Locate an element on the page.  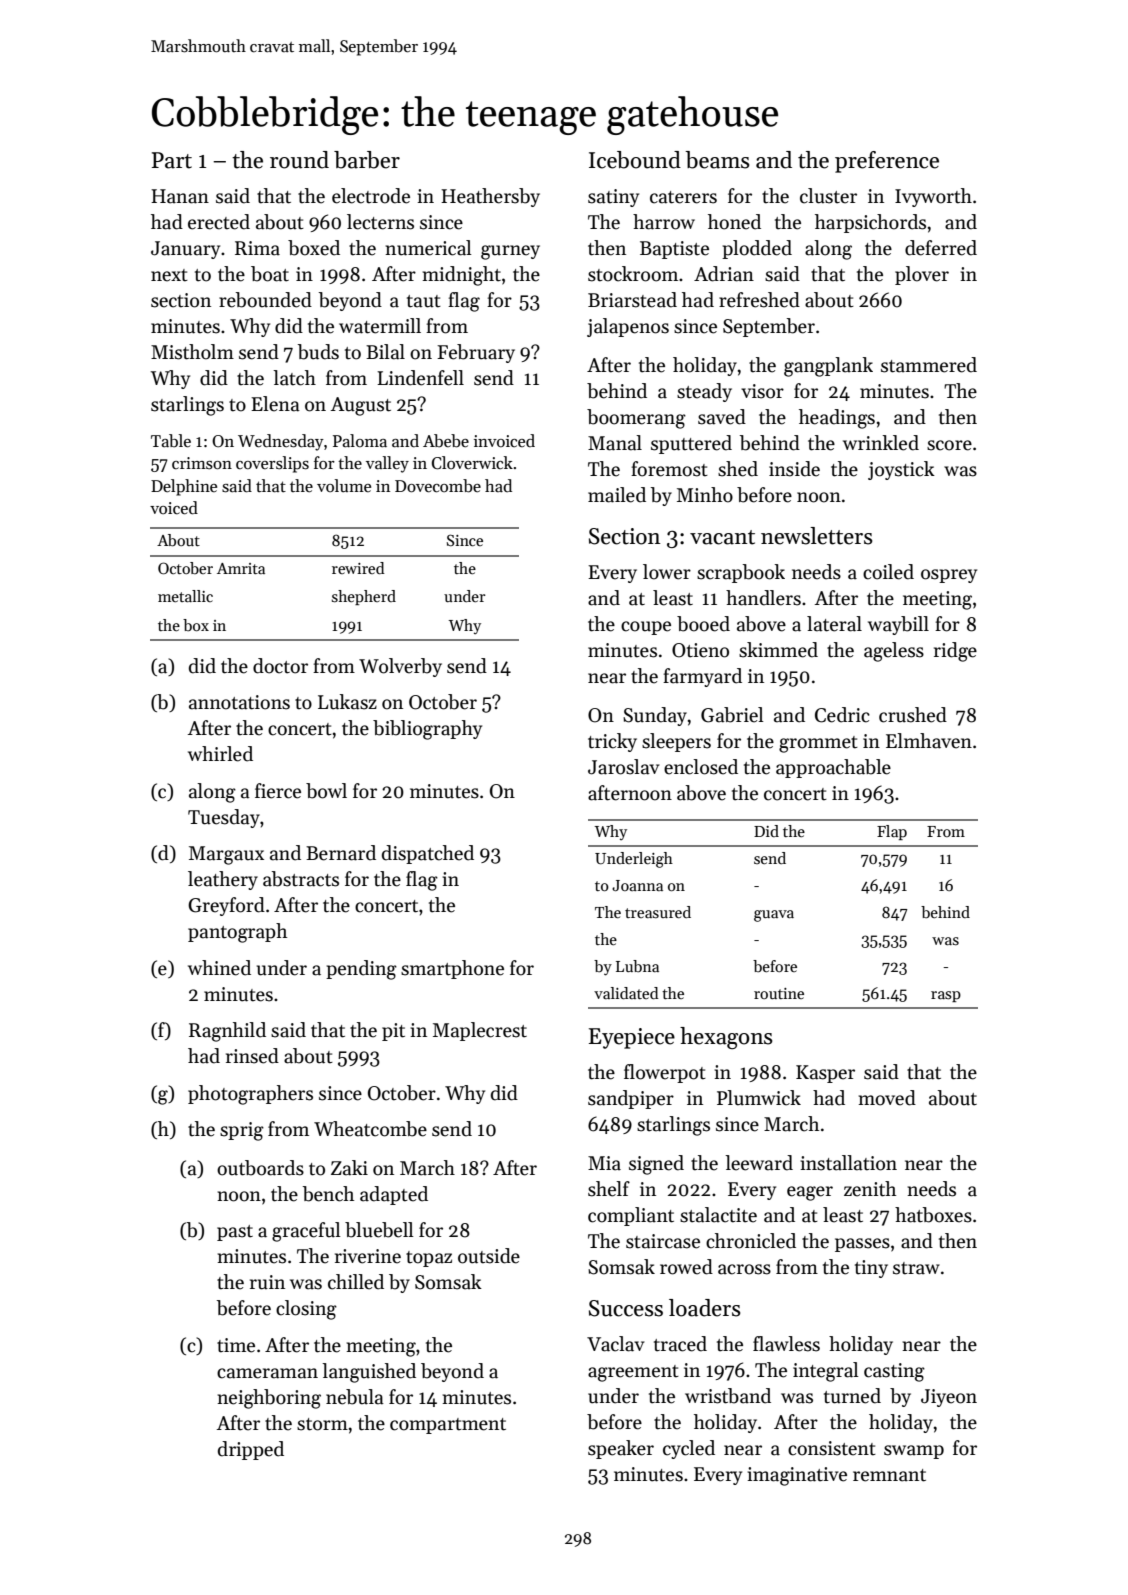
Icebound is located at coordinates (635, 160).
